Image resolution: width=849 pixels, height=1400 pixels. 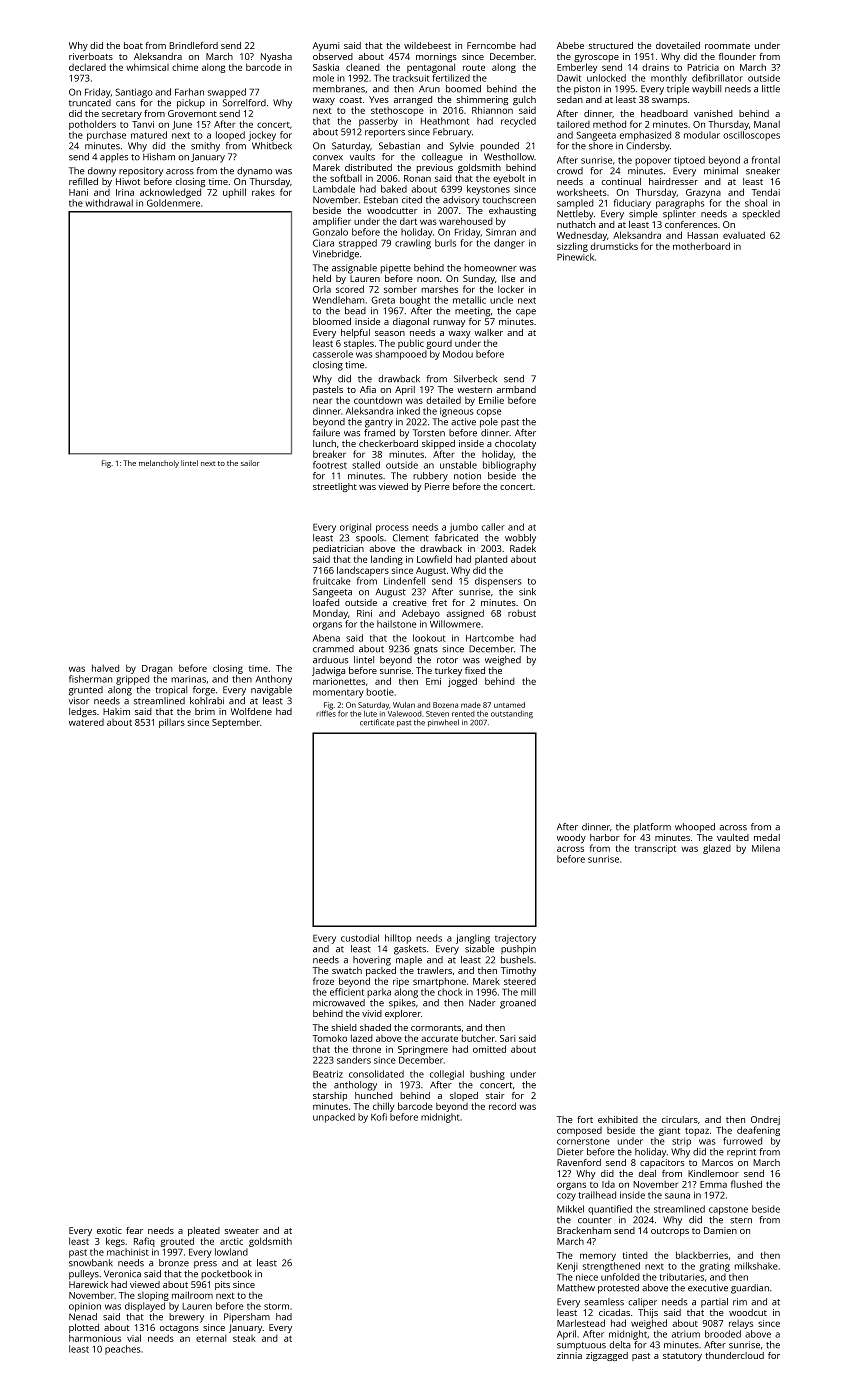 What do you see at coordinates (570, 45) in the page?
I see `Abebe` at bounding box center [570, 45].
